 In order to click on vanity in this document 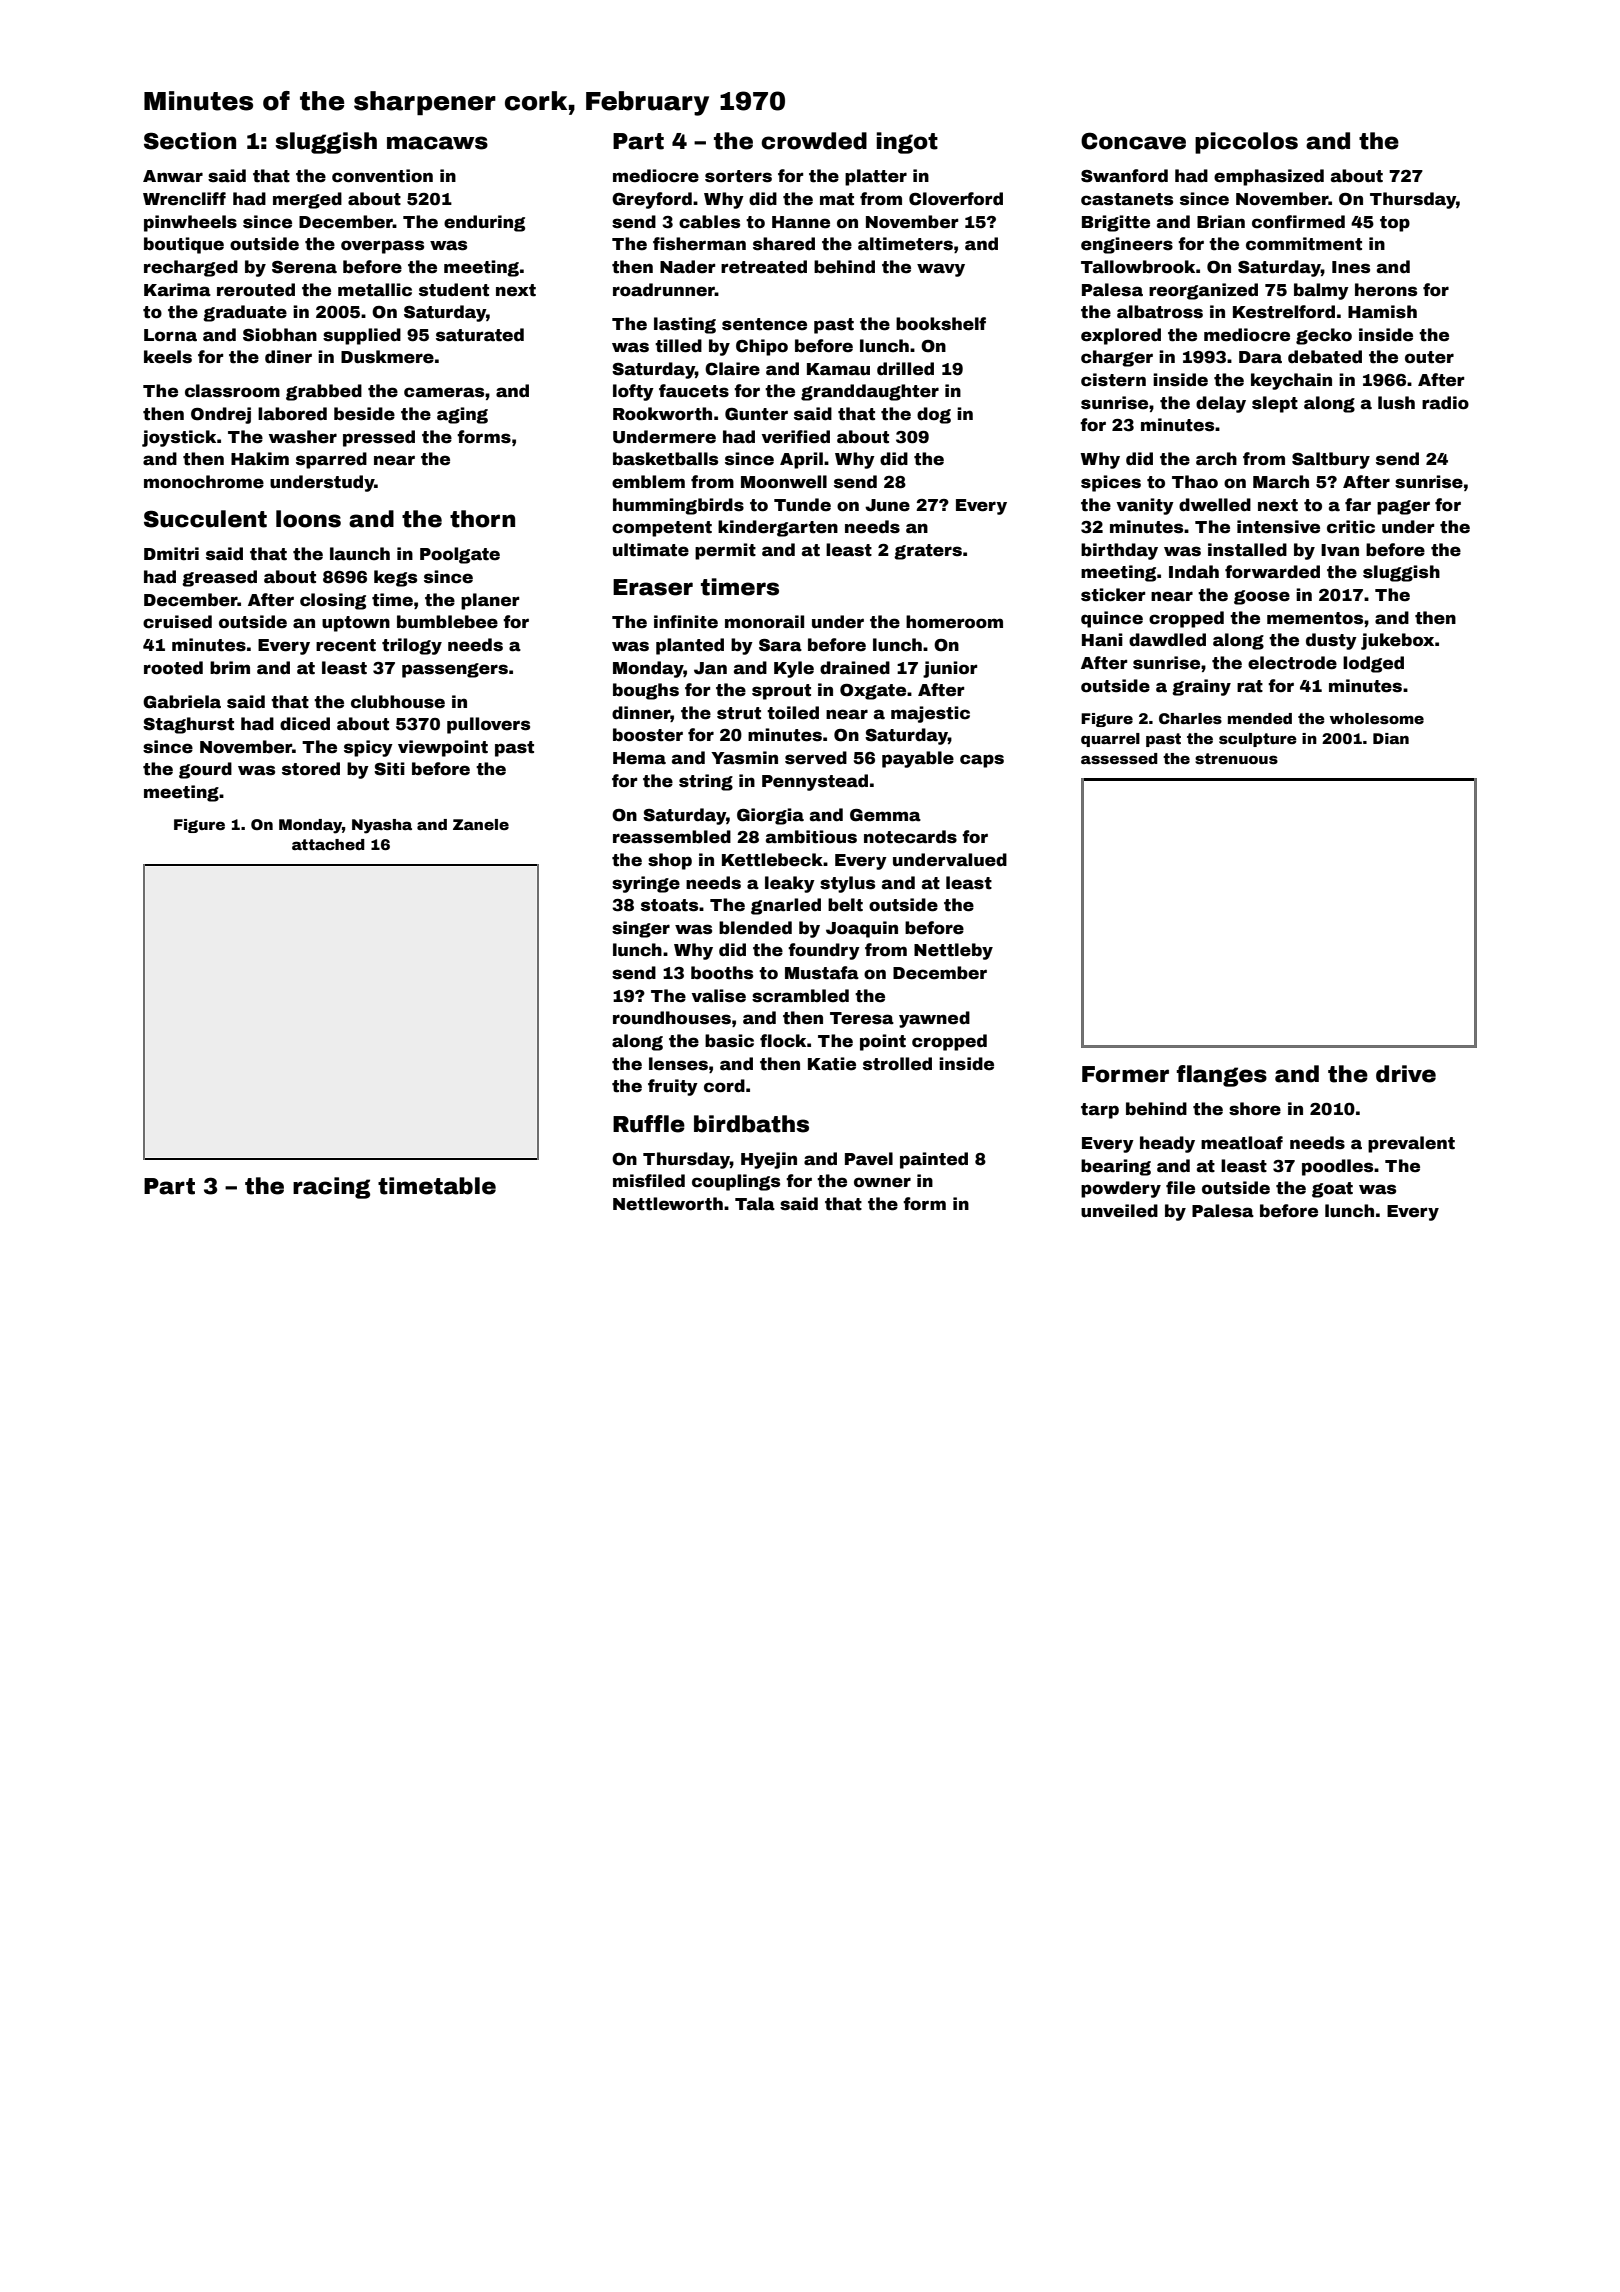, I will do `click(1145, 506)`.
